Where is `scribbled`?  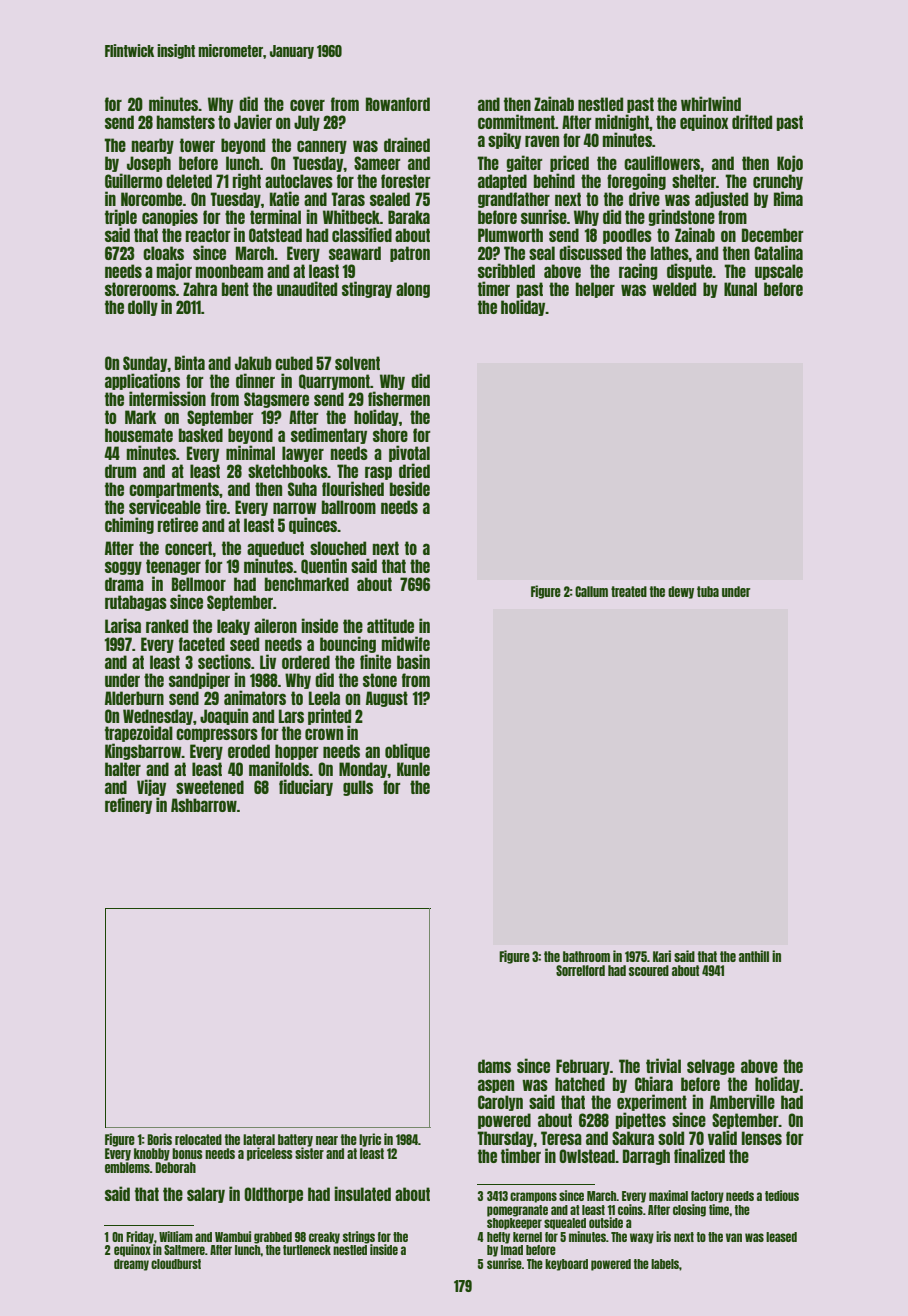
scribbled is located at coordinates (506, 270).
